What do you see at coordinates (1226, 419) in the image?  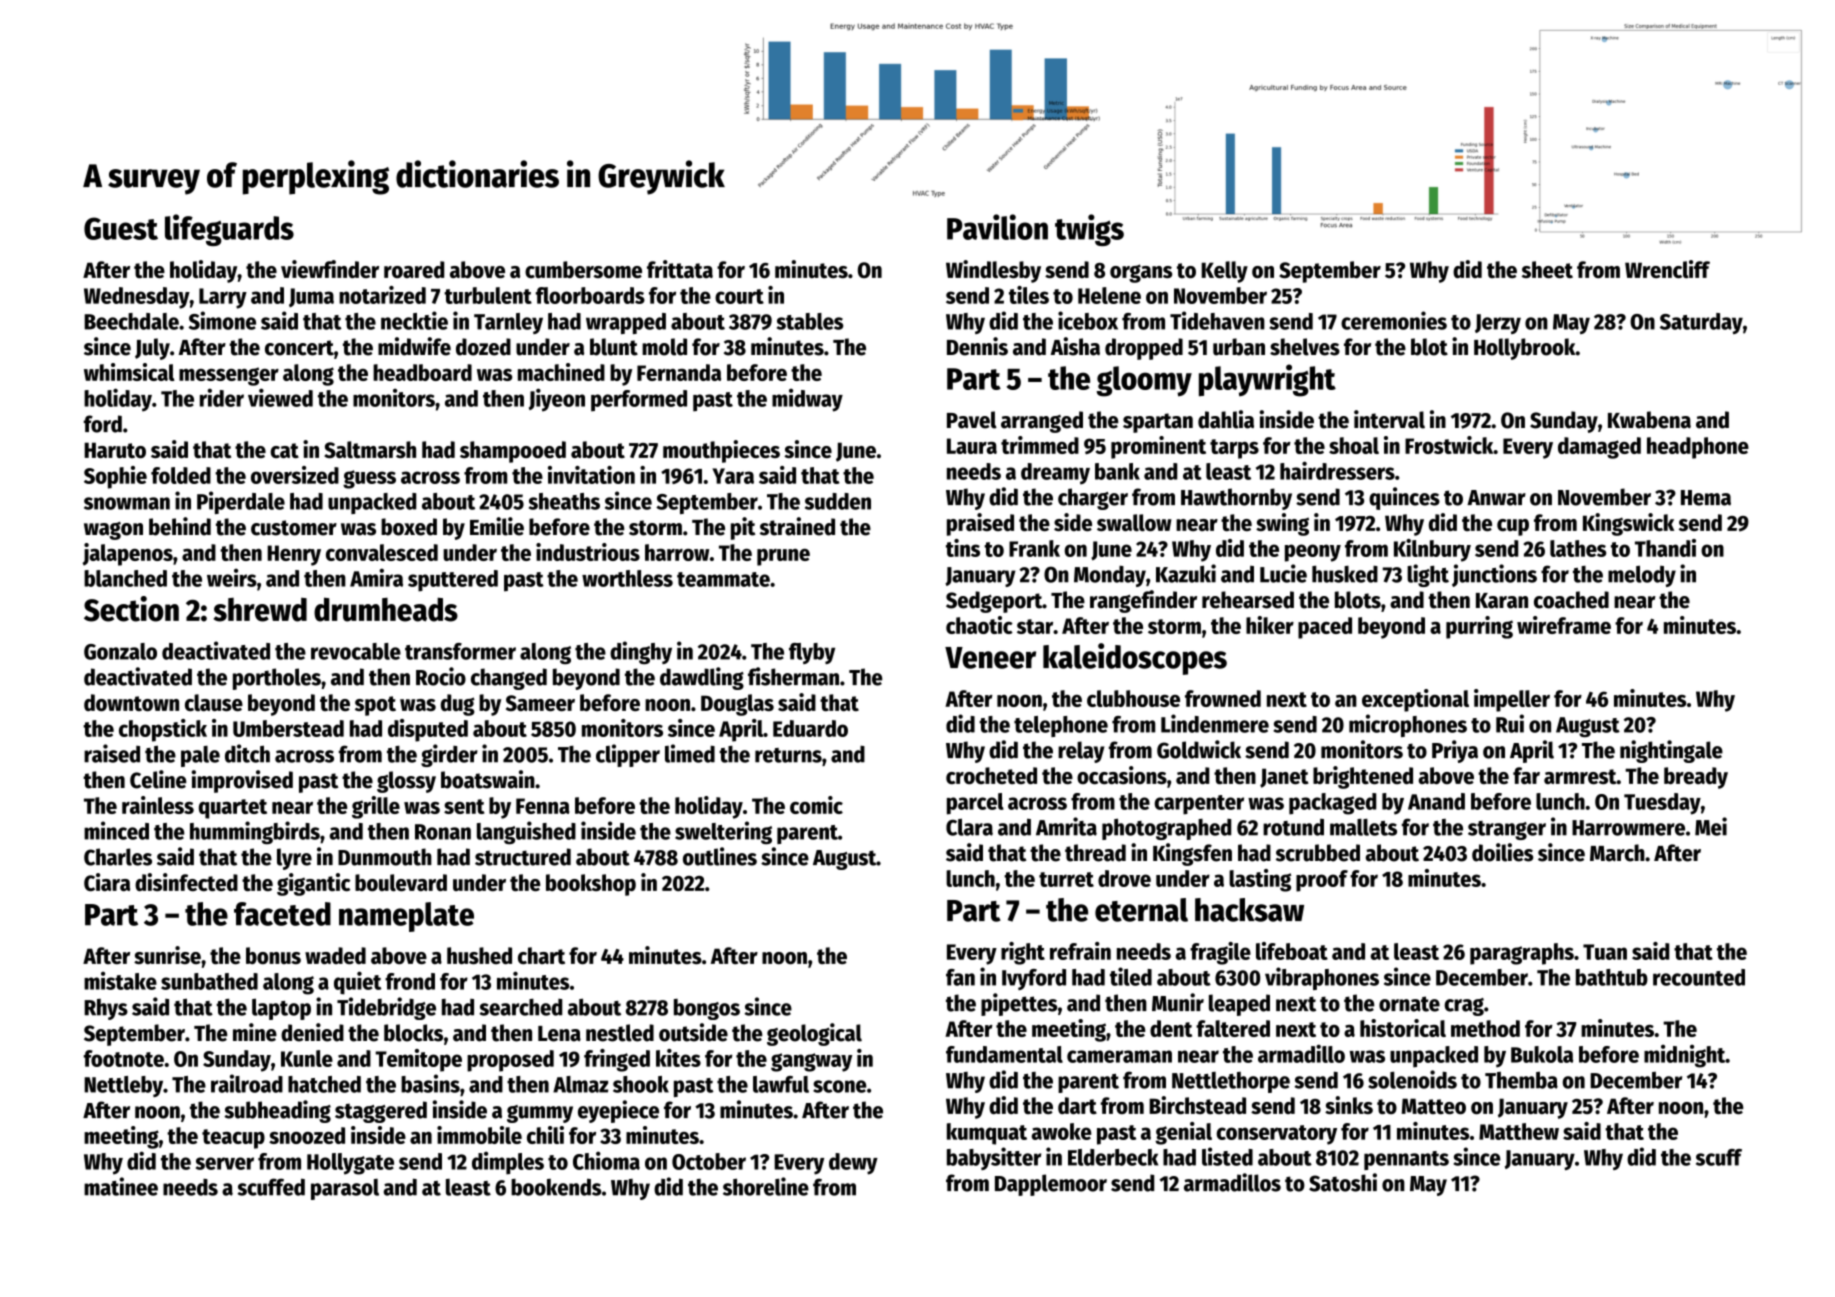 I see `dahlia` at bounding box center [1226, 419].
